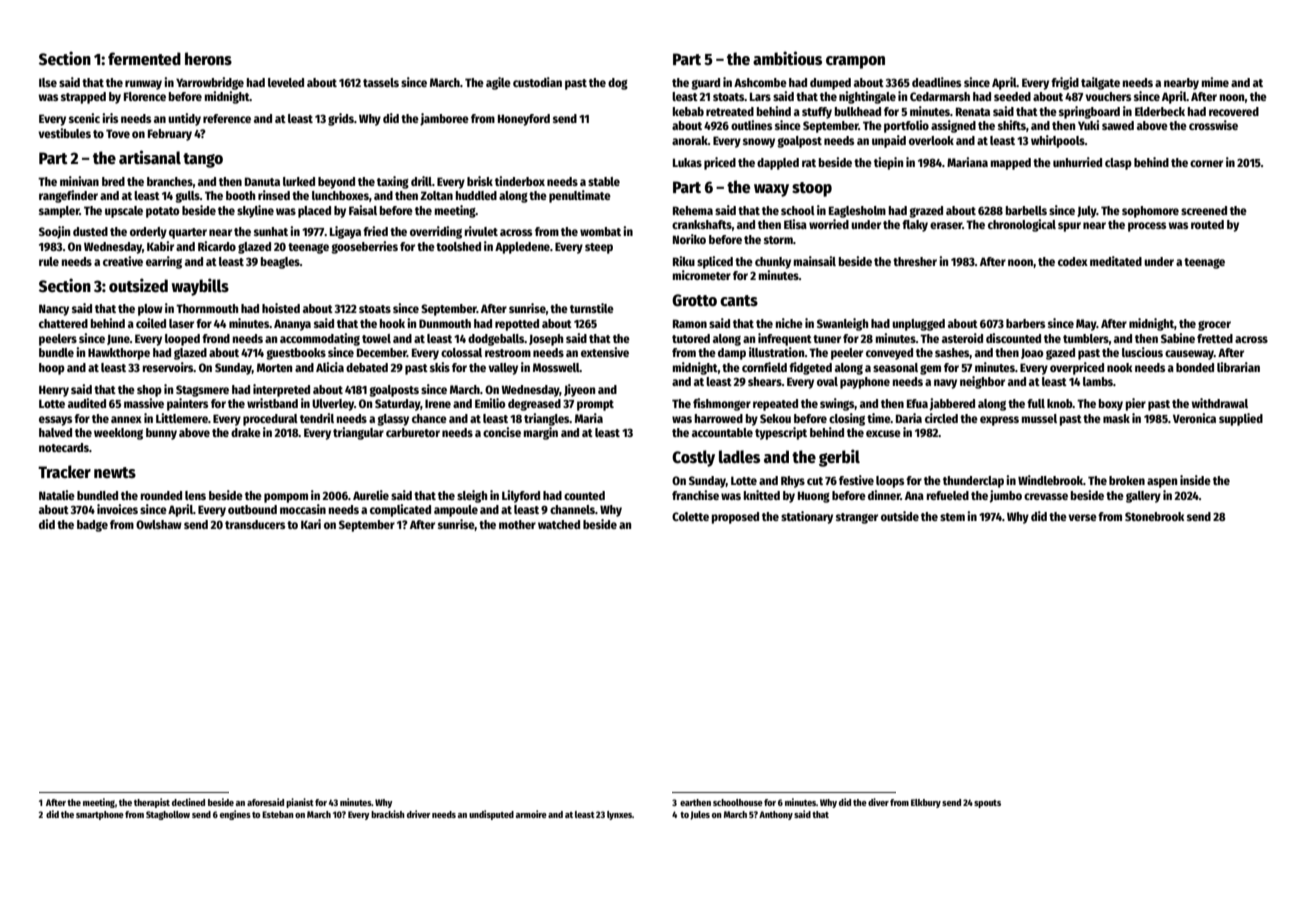 The width and height of the screenshot is (1308, 924). Describe the element at coordinates (1155, 516) in the screenshot. I see `Stonebrook` at that location.
